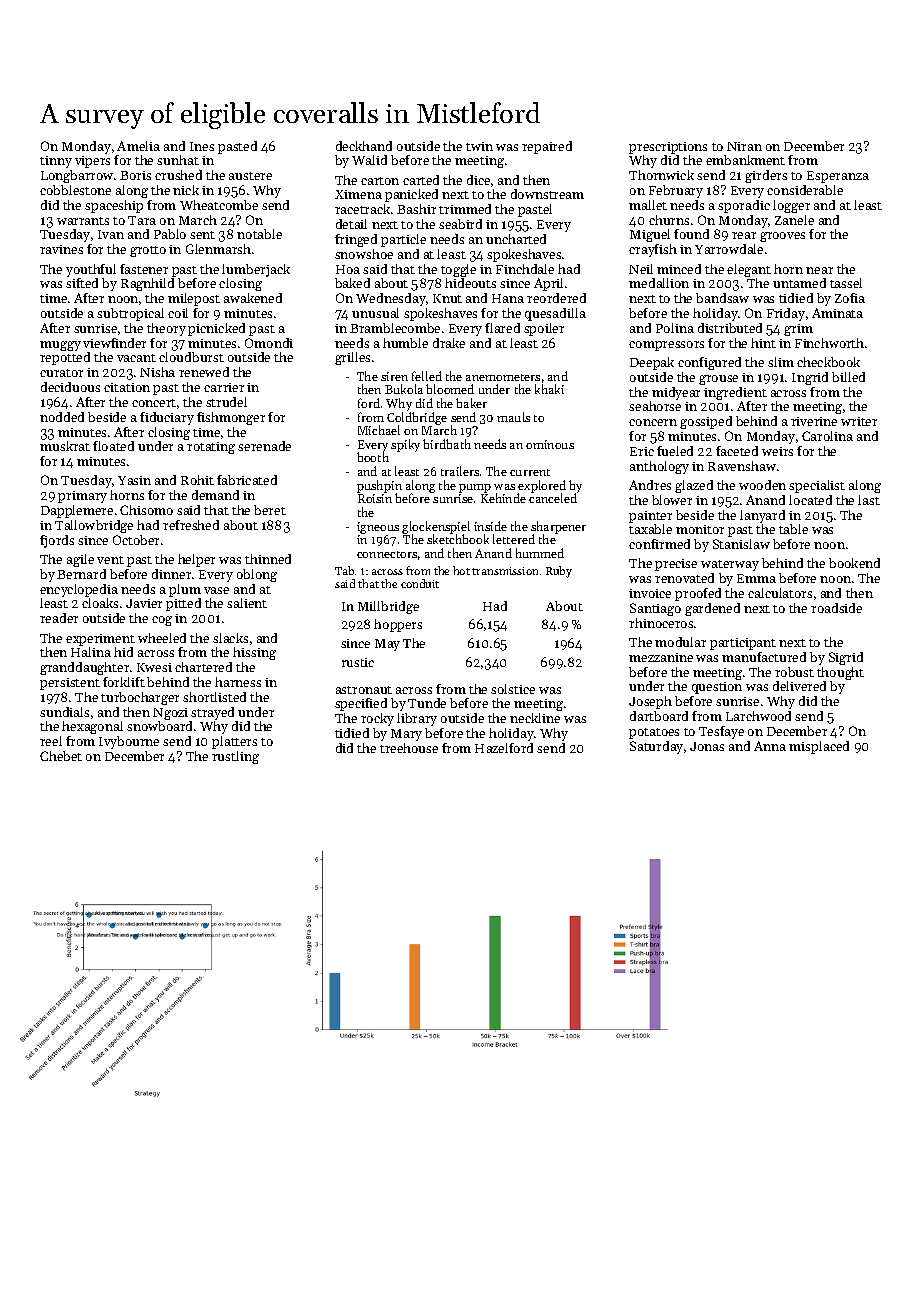 Image resolution: width=924 pixels, height=1308 pixels. What do you see at coordinates (838, 177) in the document?
I see `Esperanza` at bounding box center [838, 177].
